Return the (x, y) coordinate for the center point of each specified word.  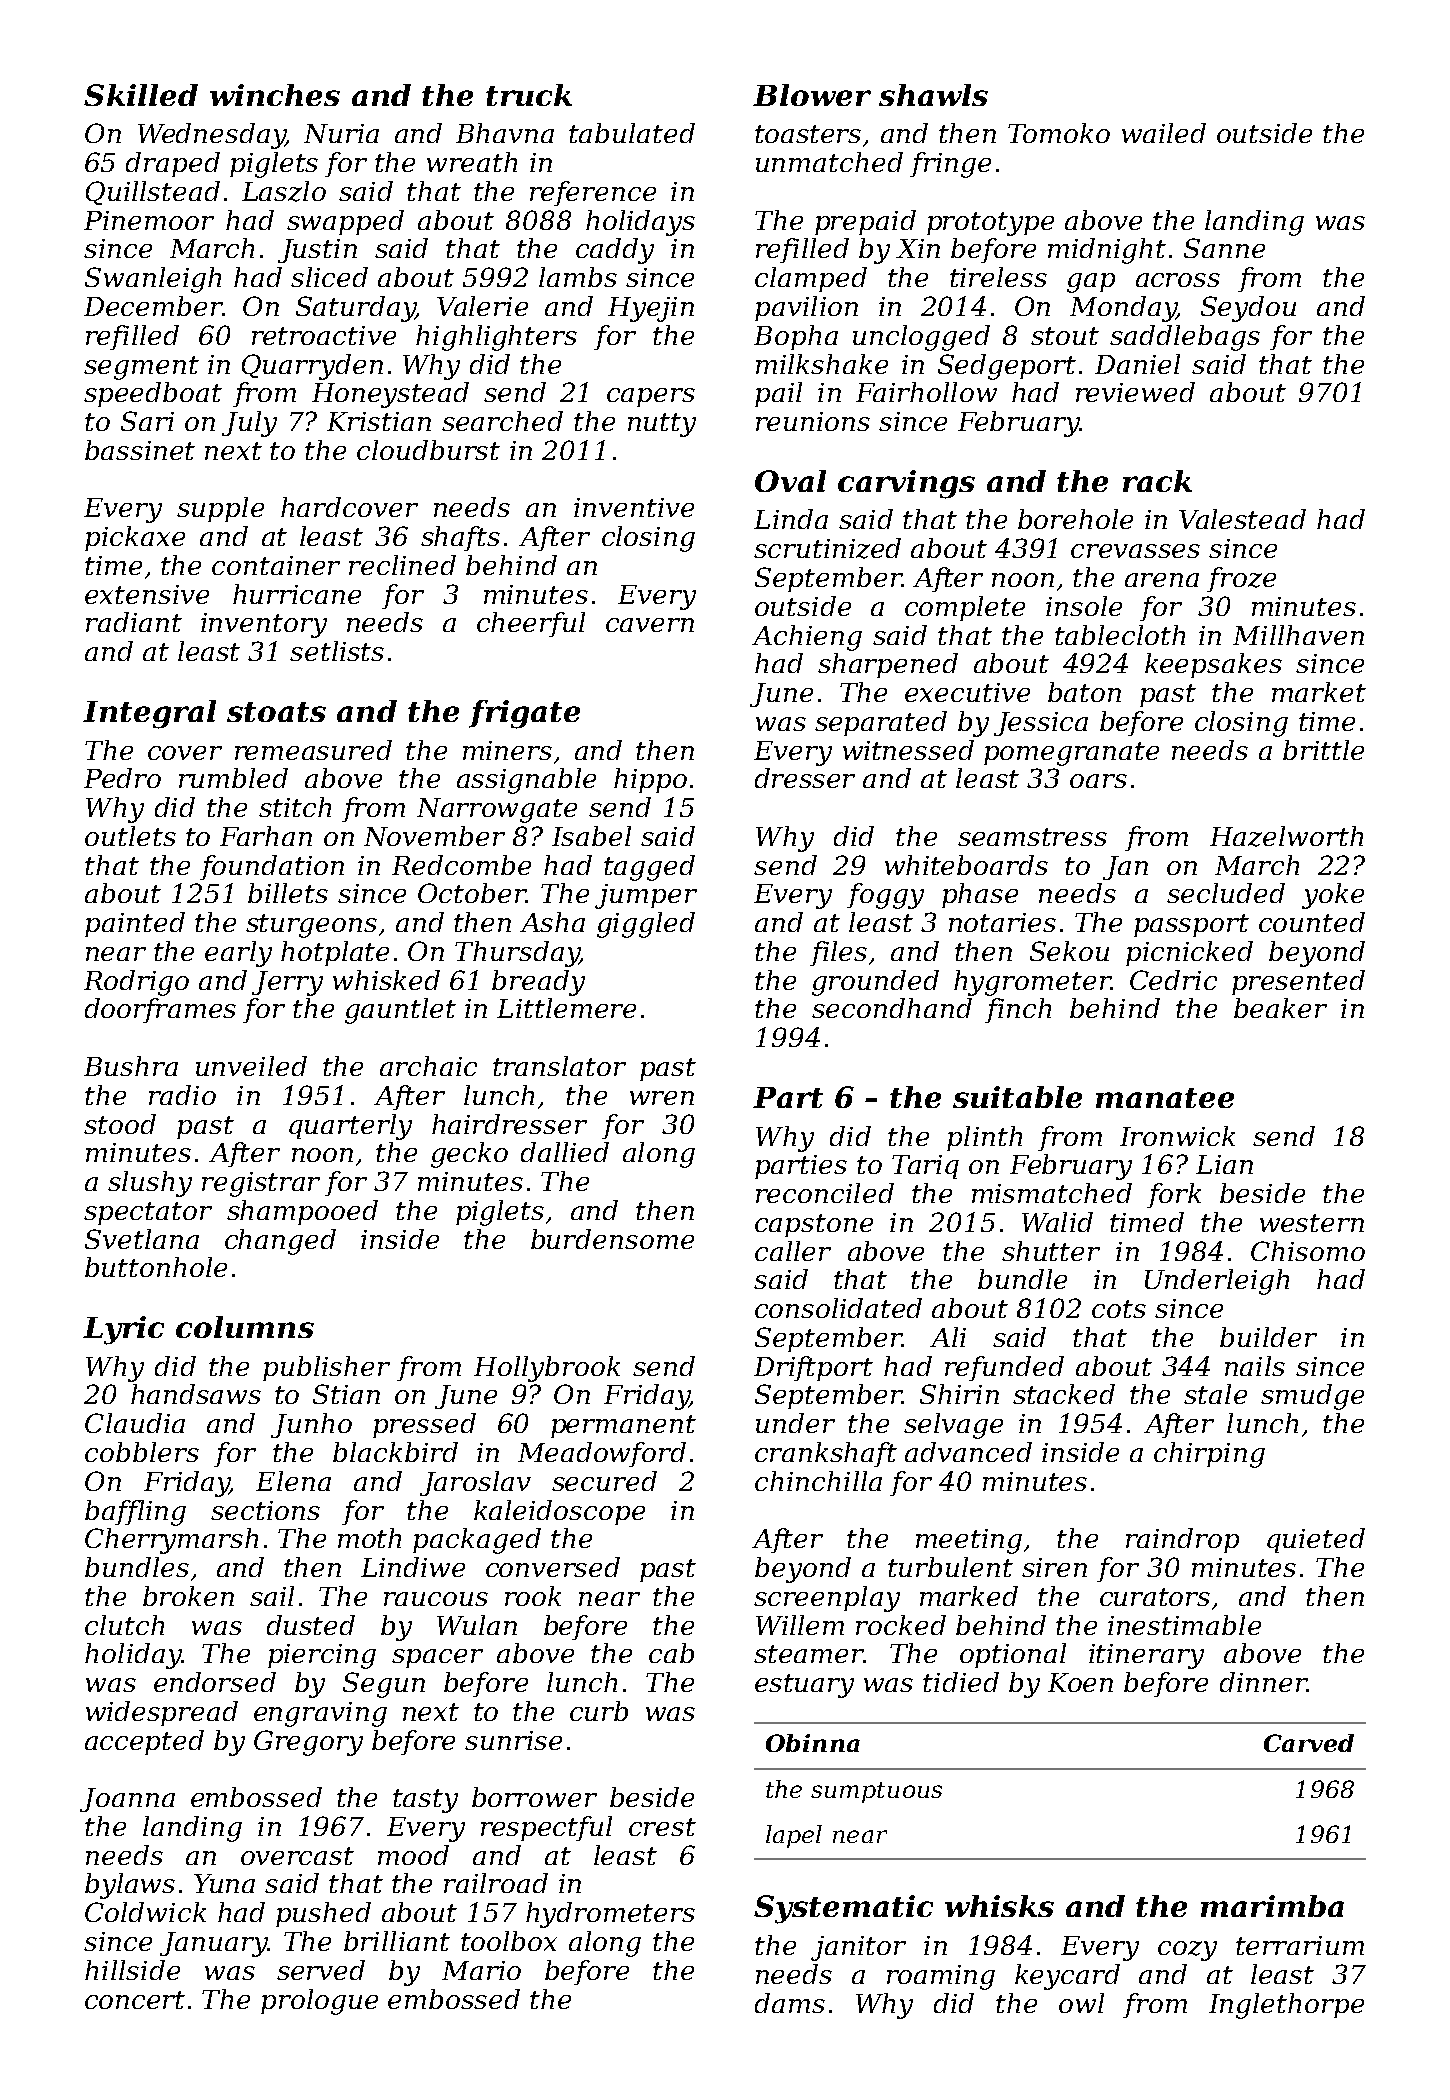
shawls (933, 95)
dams (790, 2003)
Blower (812, 95)
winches (275, 95)
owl (1081, 2003)
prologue (319, 2002)
